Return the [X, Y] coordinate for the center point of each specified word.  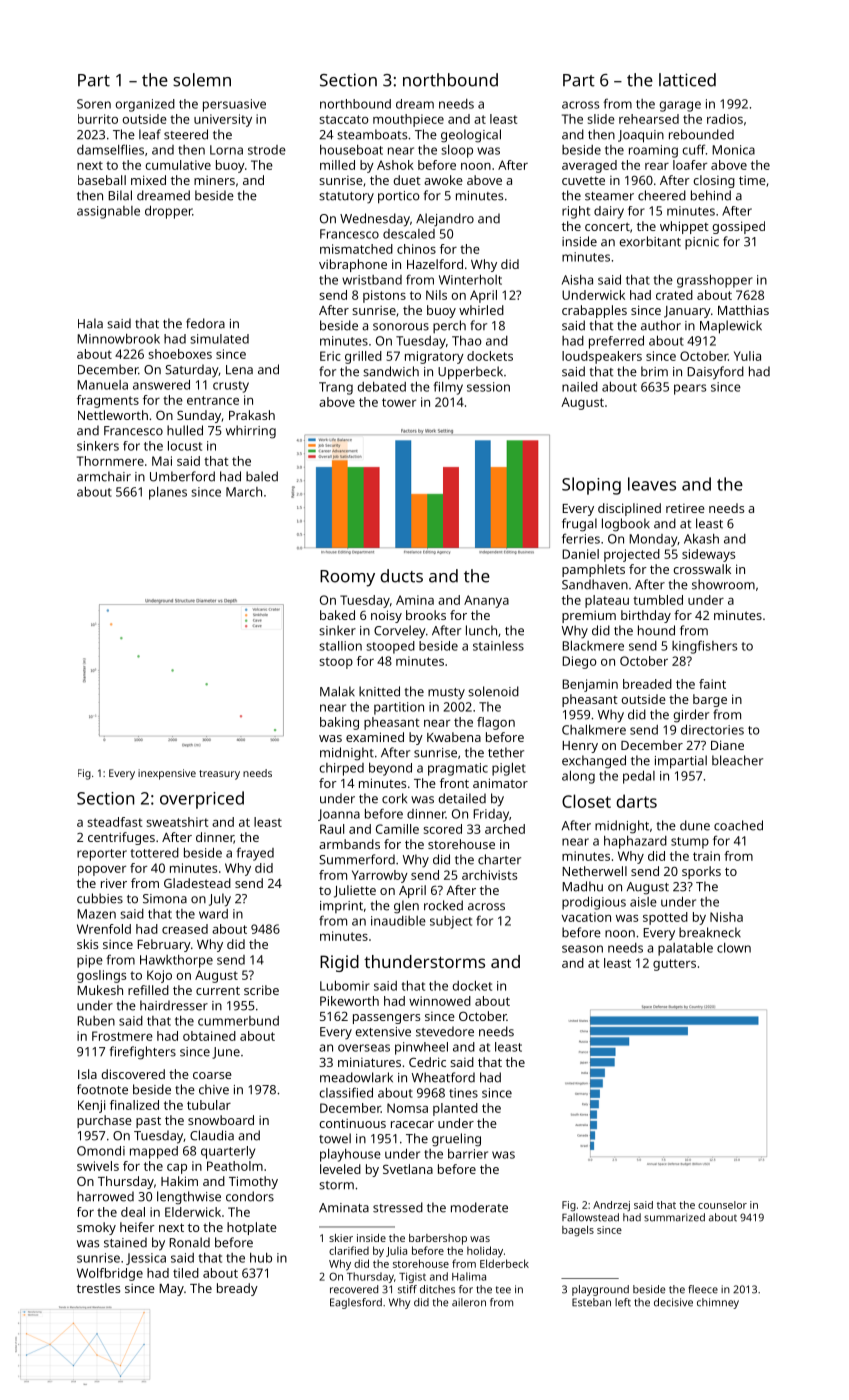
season [582, 949]
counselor [722, 1205]
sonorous [401, 327]
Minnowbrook [118, 339]
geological [471, 136]
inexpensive [167, 774]
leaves [652, 484]
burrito [98, 119]
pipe [90, 961]
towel [335, 1138]
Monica [733, 150]
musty [446, 694]
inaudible [398, 921]
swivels [98, 1166]
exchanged [594, 762]
